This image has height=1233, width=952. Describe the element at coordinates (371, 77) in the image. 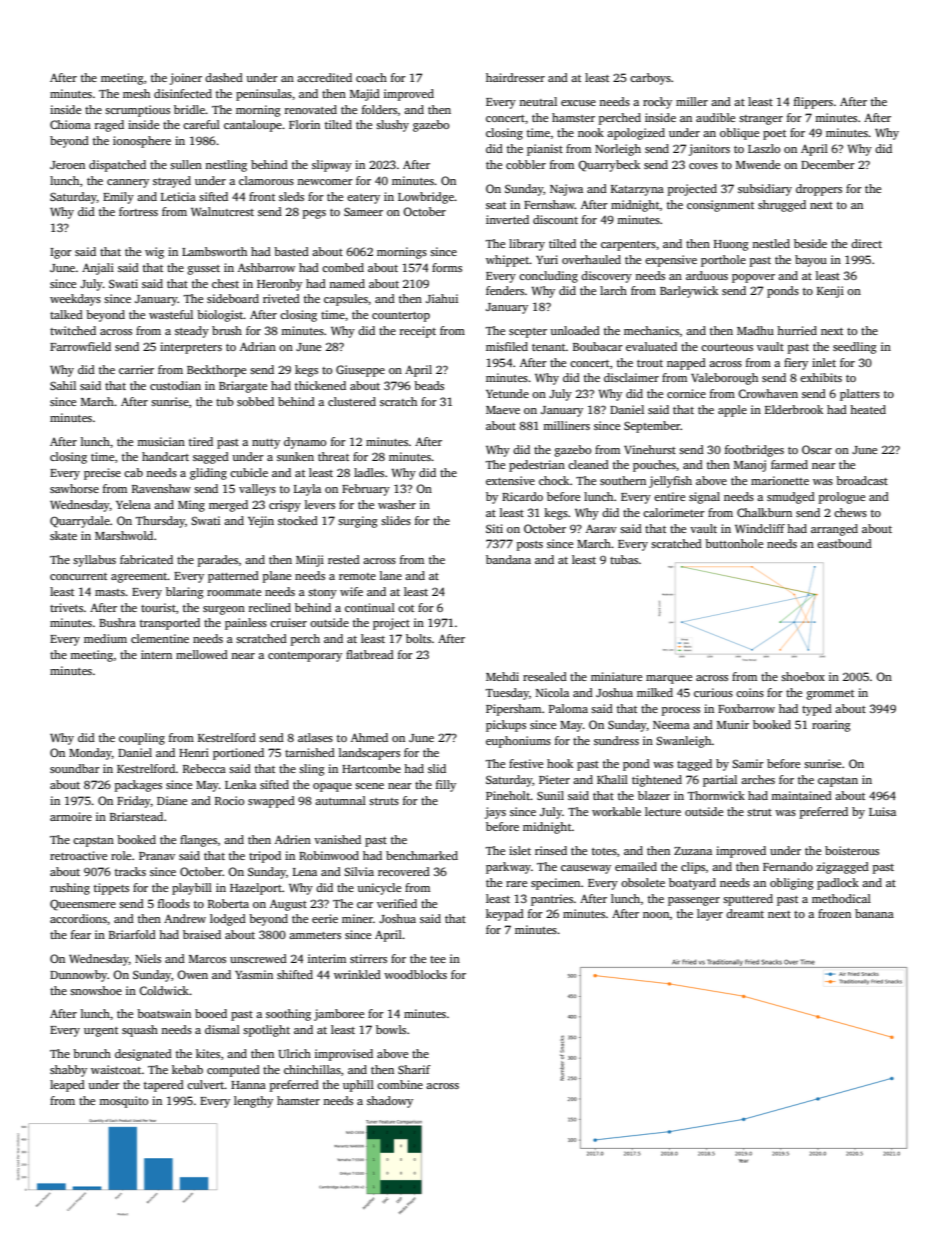

I see `coach` at that location.
